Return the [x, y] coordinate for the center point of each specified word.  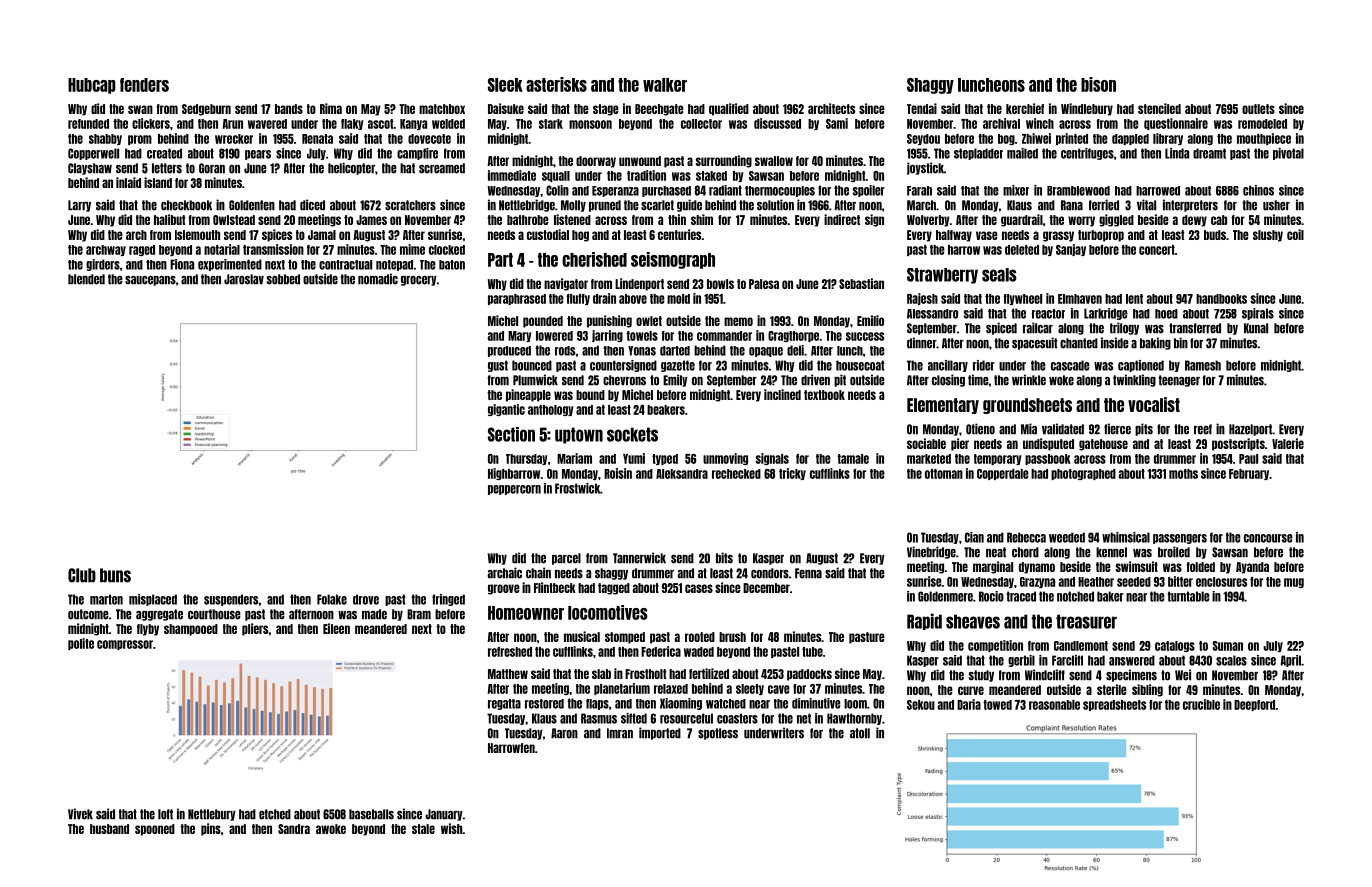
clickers [151, 123]
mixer [1016, 190]
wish [452, 828]
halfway [954, 236]
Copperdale [1003, 474]
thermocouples [780, 191]
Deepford [1255, 705]
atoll [860, 733]
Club [82, 575]
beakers [666, 410]
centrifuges [1087, 154]
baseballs [371, 814]
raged [142, 250]
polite [81, 644]
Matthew [508, 674]
